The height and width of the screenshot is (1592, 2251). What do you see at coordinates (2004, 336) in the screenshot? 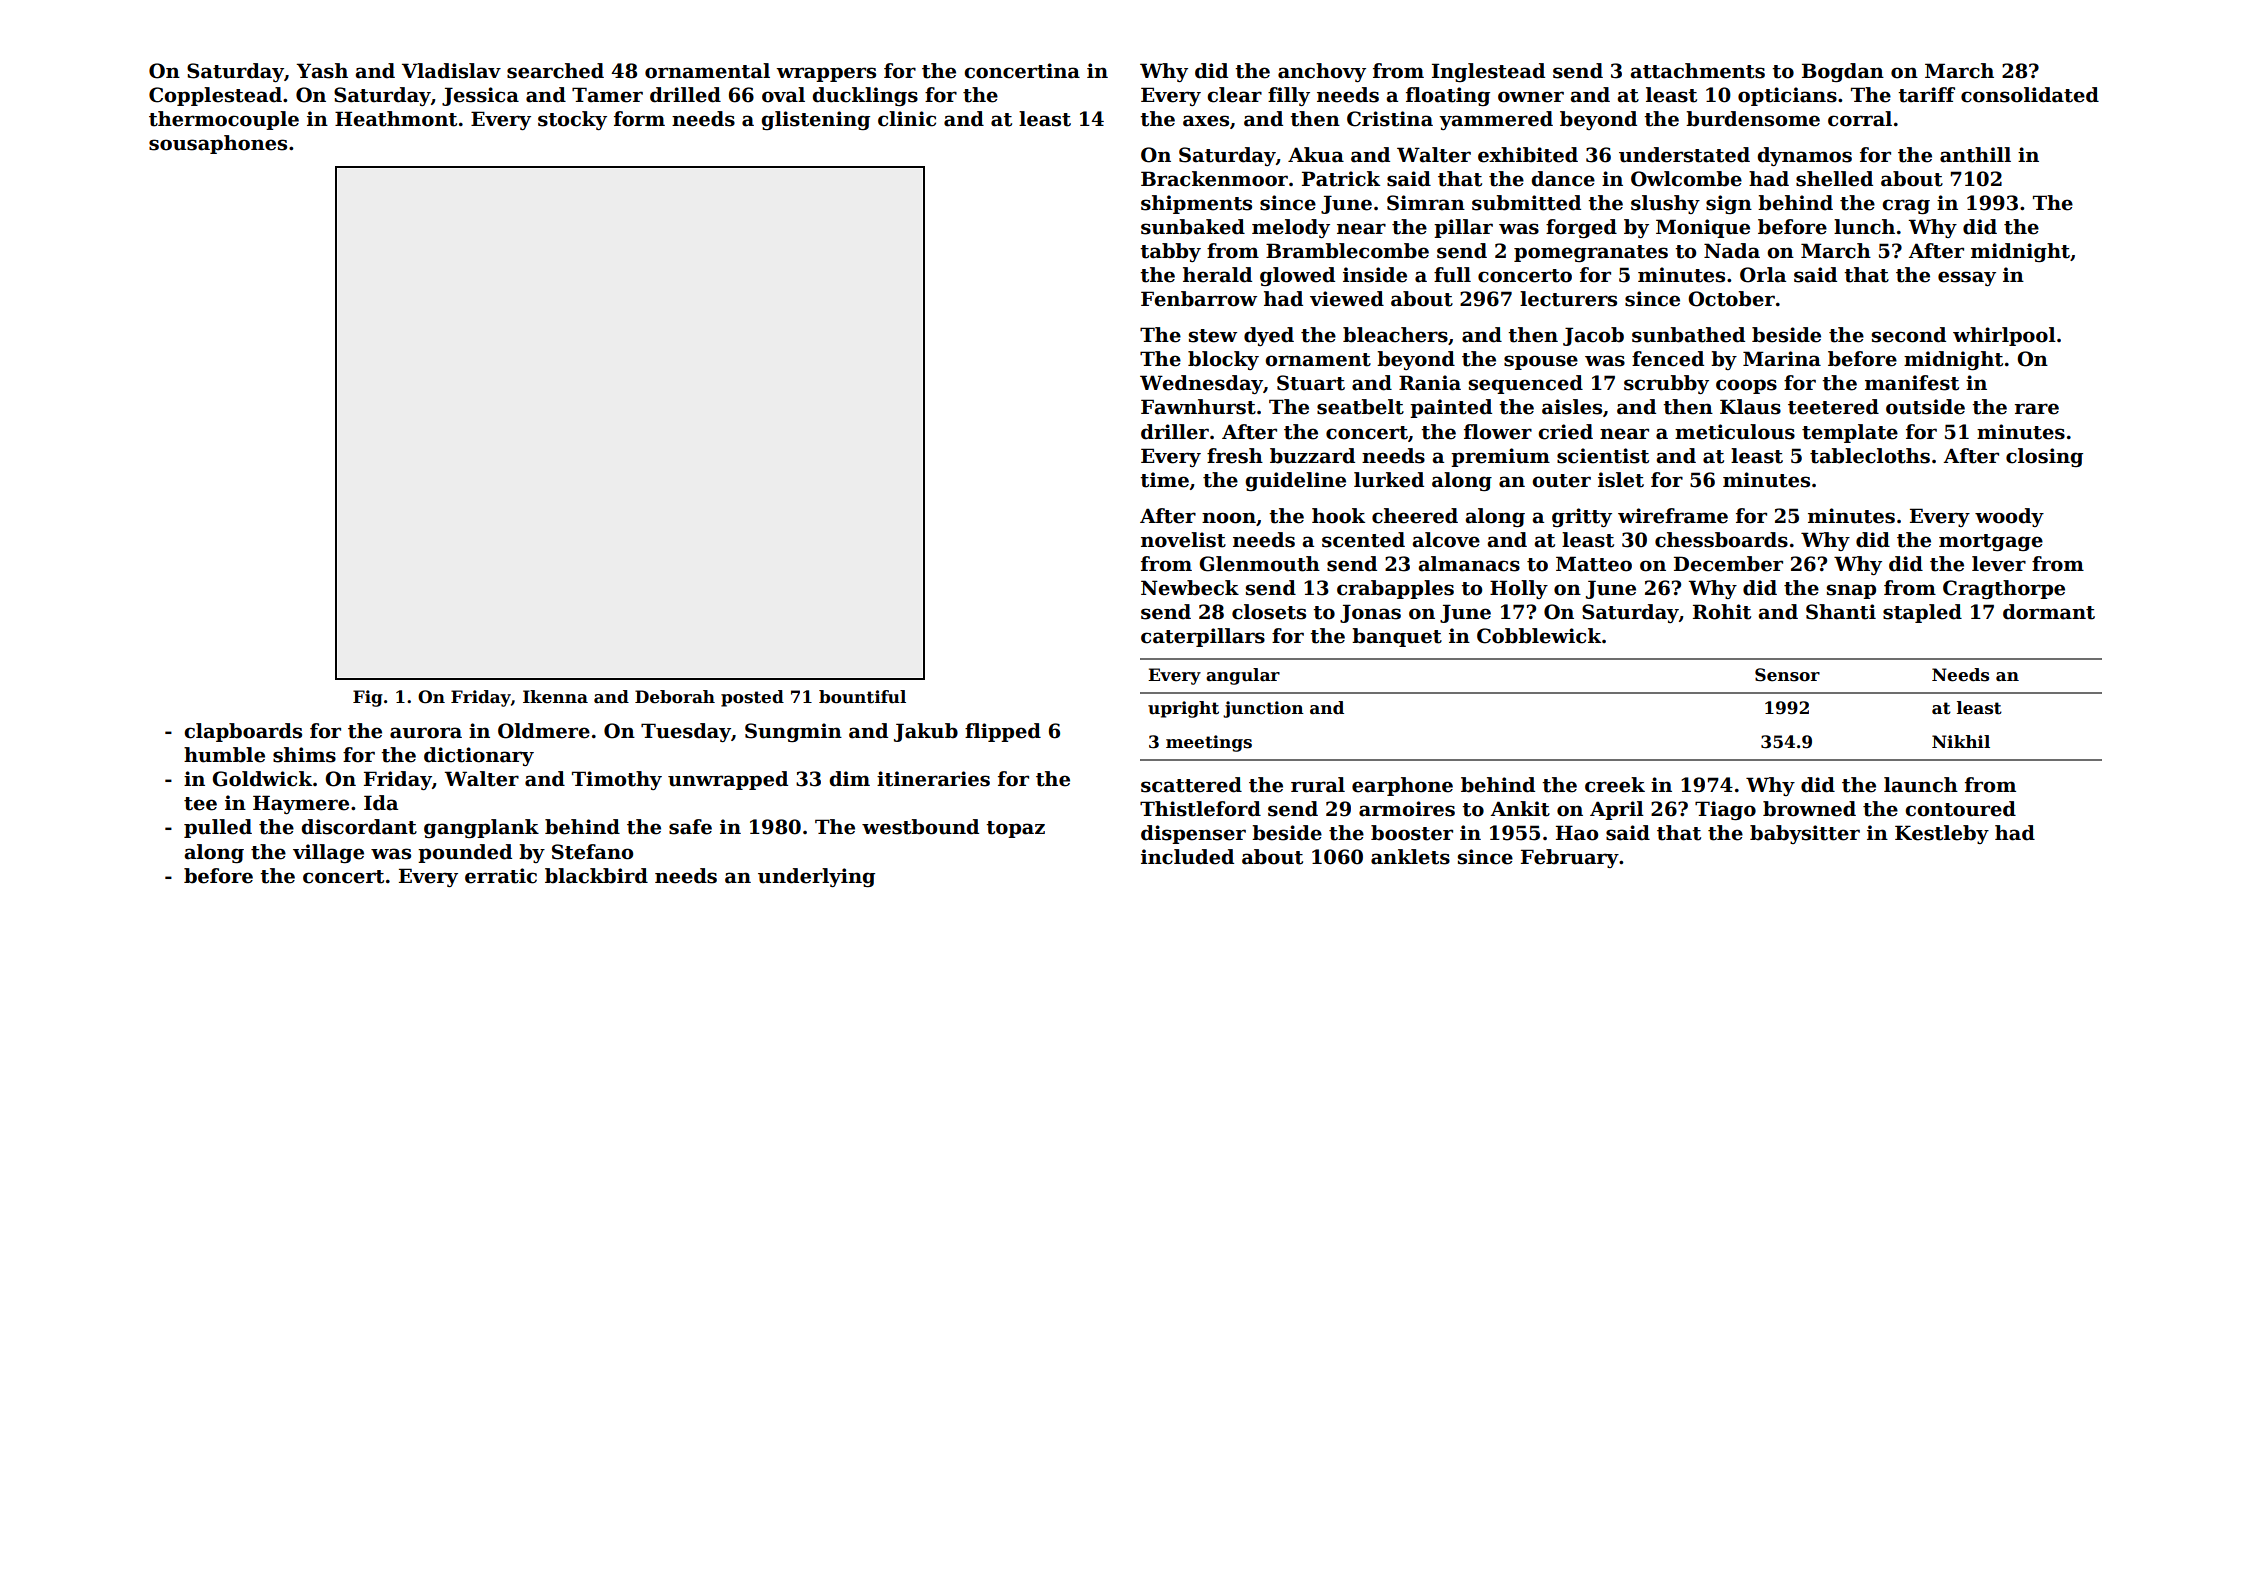
I see `whirlpool` at bounding box center [2004, 336].
